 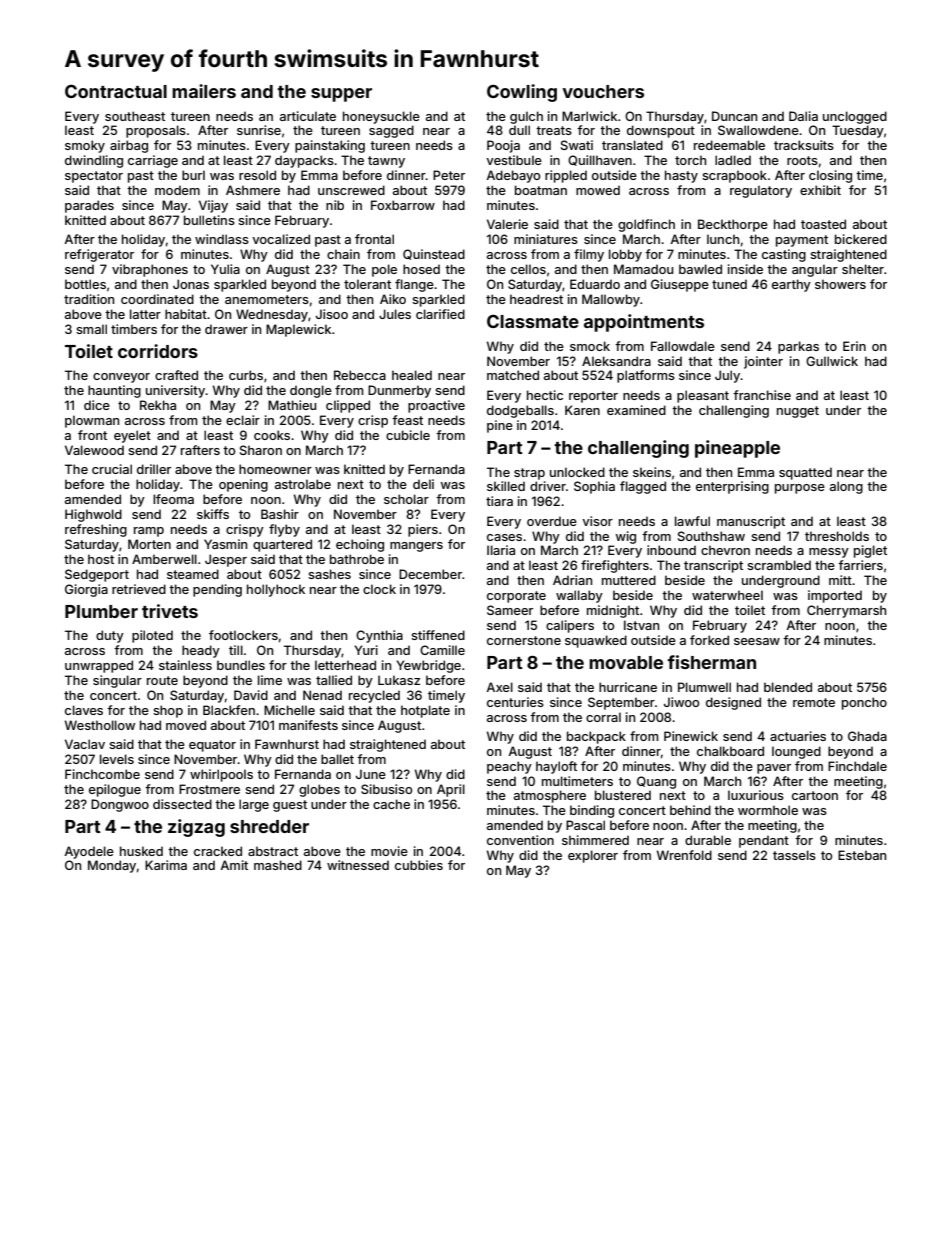 What do you see at coordinates (149, 532) in the screenshot?
I see `ramp` at bounding box center [149, 532].
